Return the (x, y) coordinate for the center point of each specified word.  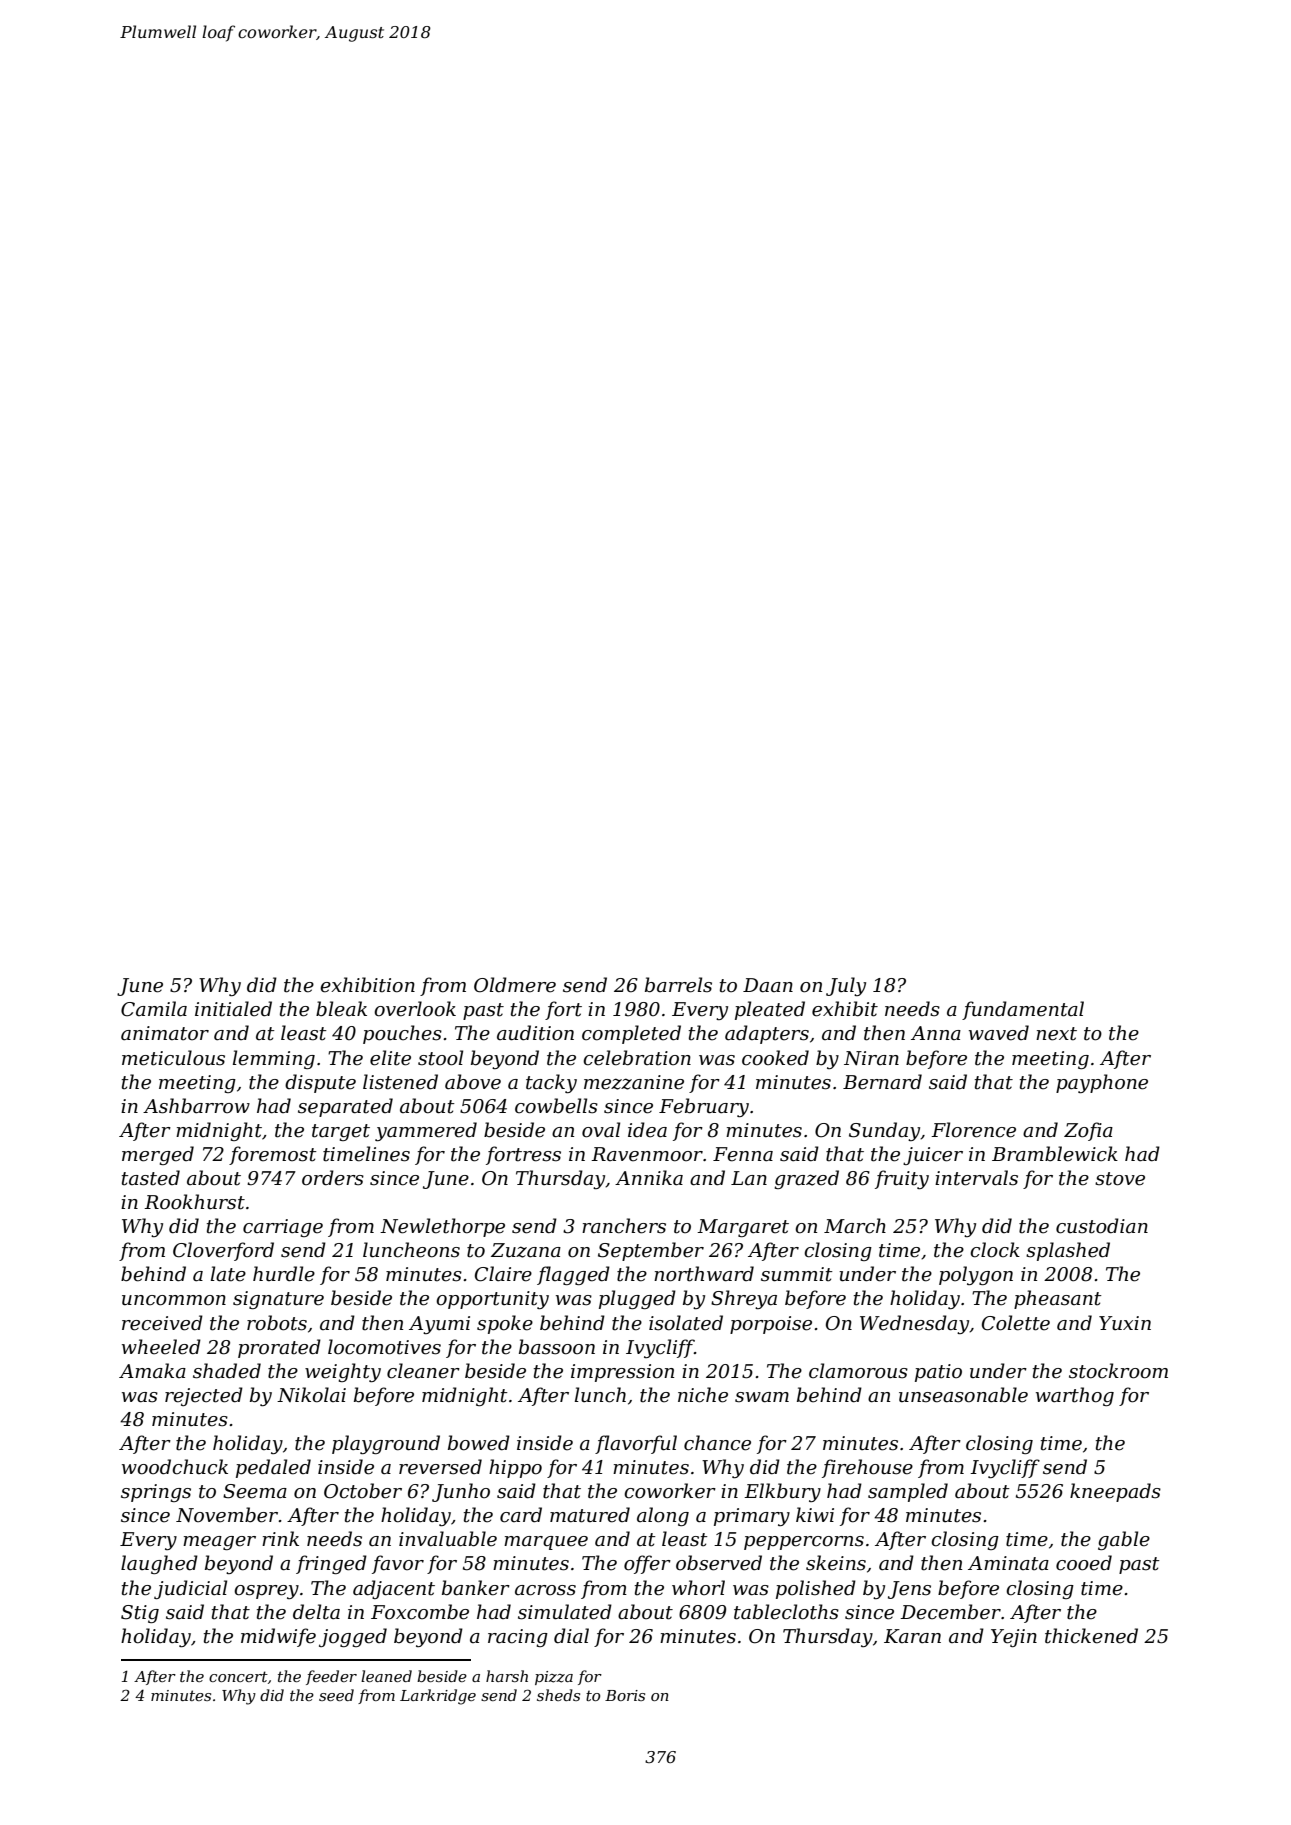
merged (158, 1155)
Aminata (1008, 1563)
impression (622, 1373)
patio (938, 1373)
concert (238, 1676)
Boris (625, 1695)
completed (631, 1034)
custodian (1102, 1226)
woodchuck (175, 1467)
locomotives (384, 1347)
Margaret (743, 1228)
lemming (274, 1059)
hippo (515, 1468)
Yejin (1014, 1638)
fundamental (1023, 1010)
